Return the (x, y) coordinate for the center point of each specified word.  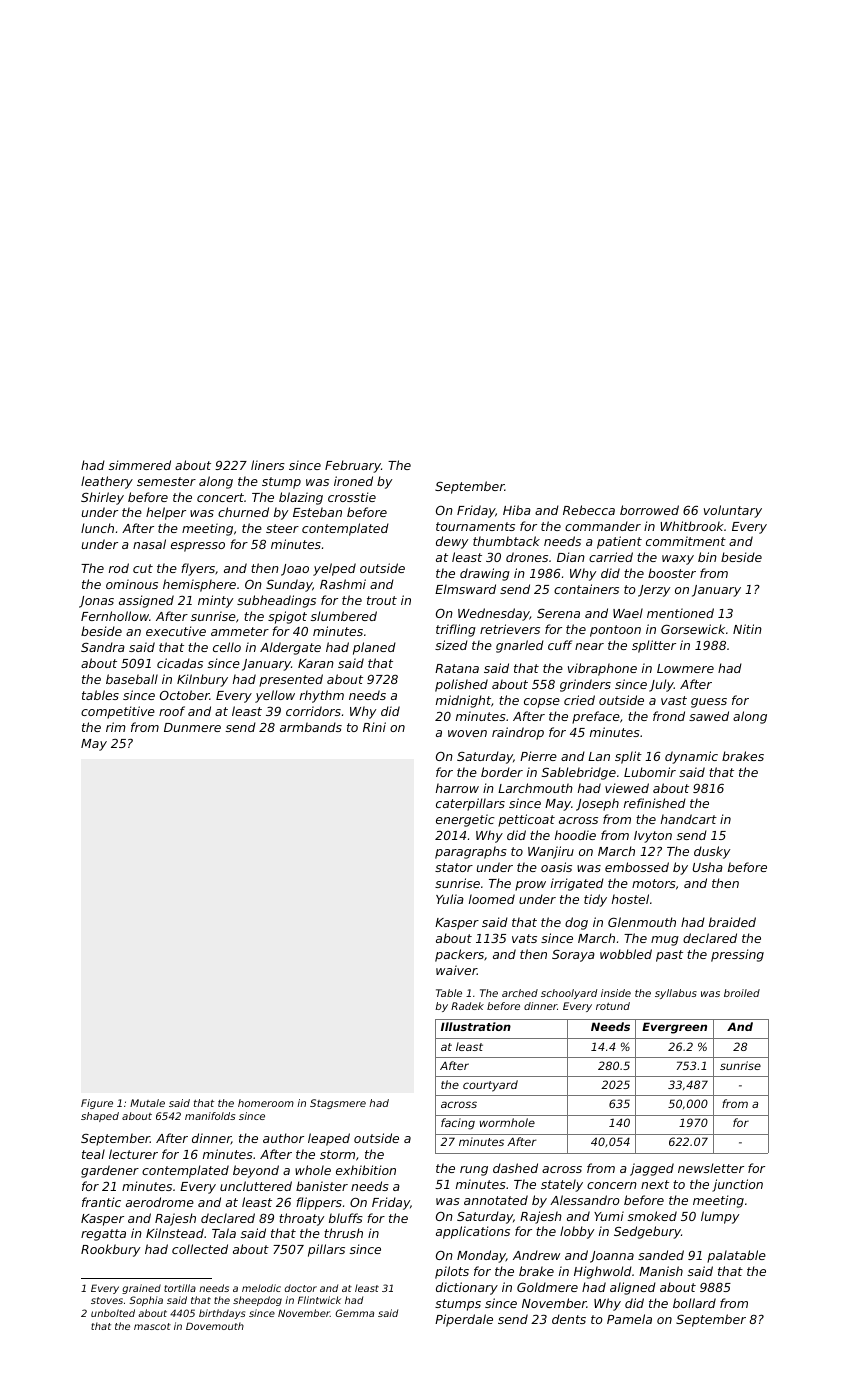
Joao (295, 570)
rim (116, 727)
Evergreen (674, 1028)
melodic (261, 1288)
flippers (319, 1203)
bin (707, 557)
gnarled (520, 646)
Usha (707, 867)
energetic (465, 820)
